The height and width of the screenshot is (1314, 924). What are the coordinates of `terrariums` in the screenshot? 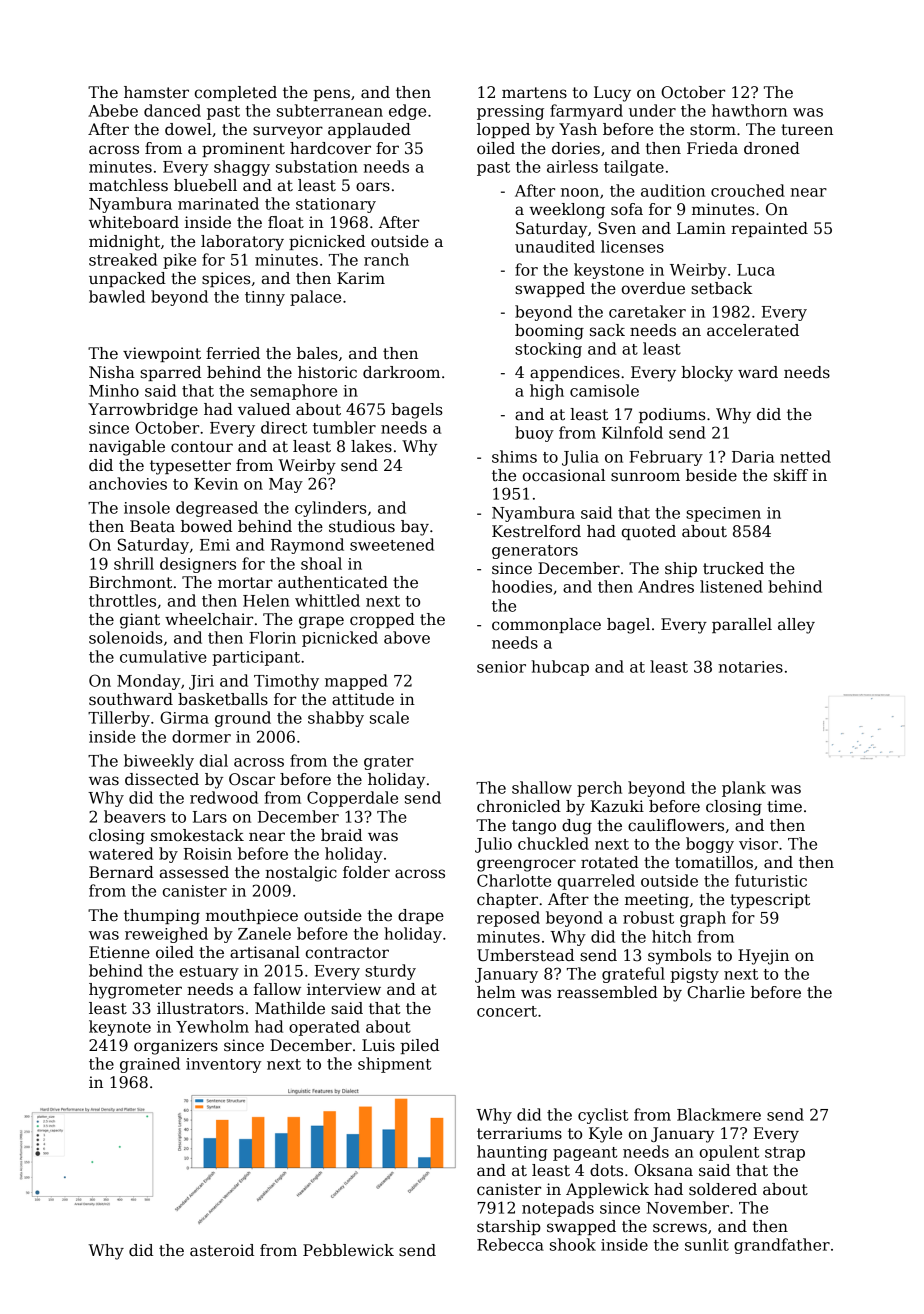 It's located at (519, 1133).
